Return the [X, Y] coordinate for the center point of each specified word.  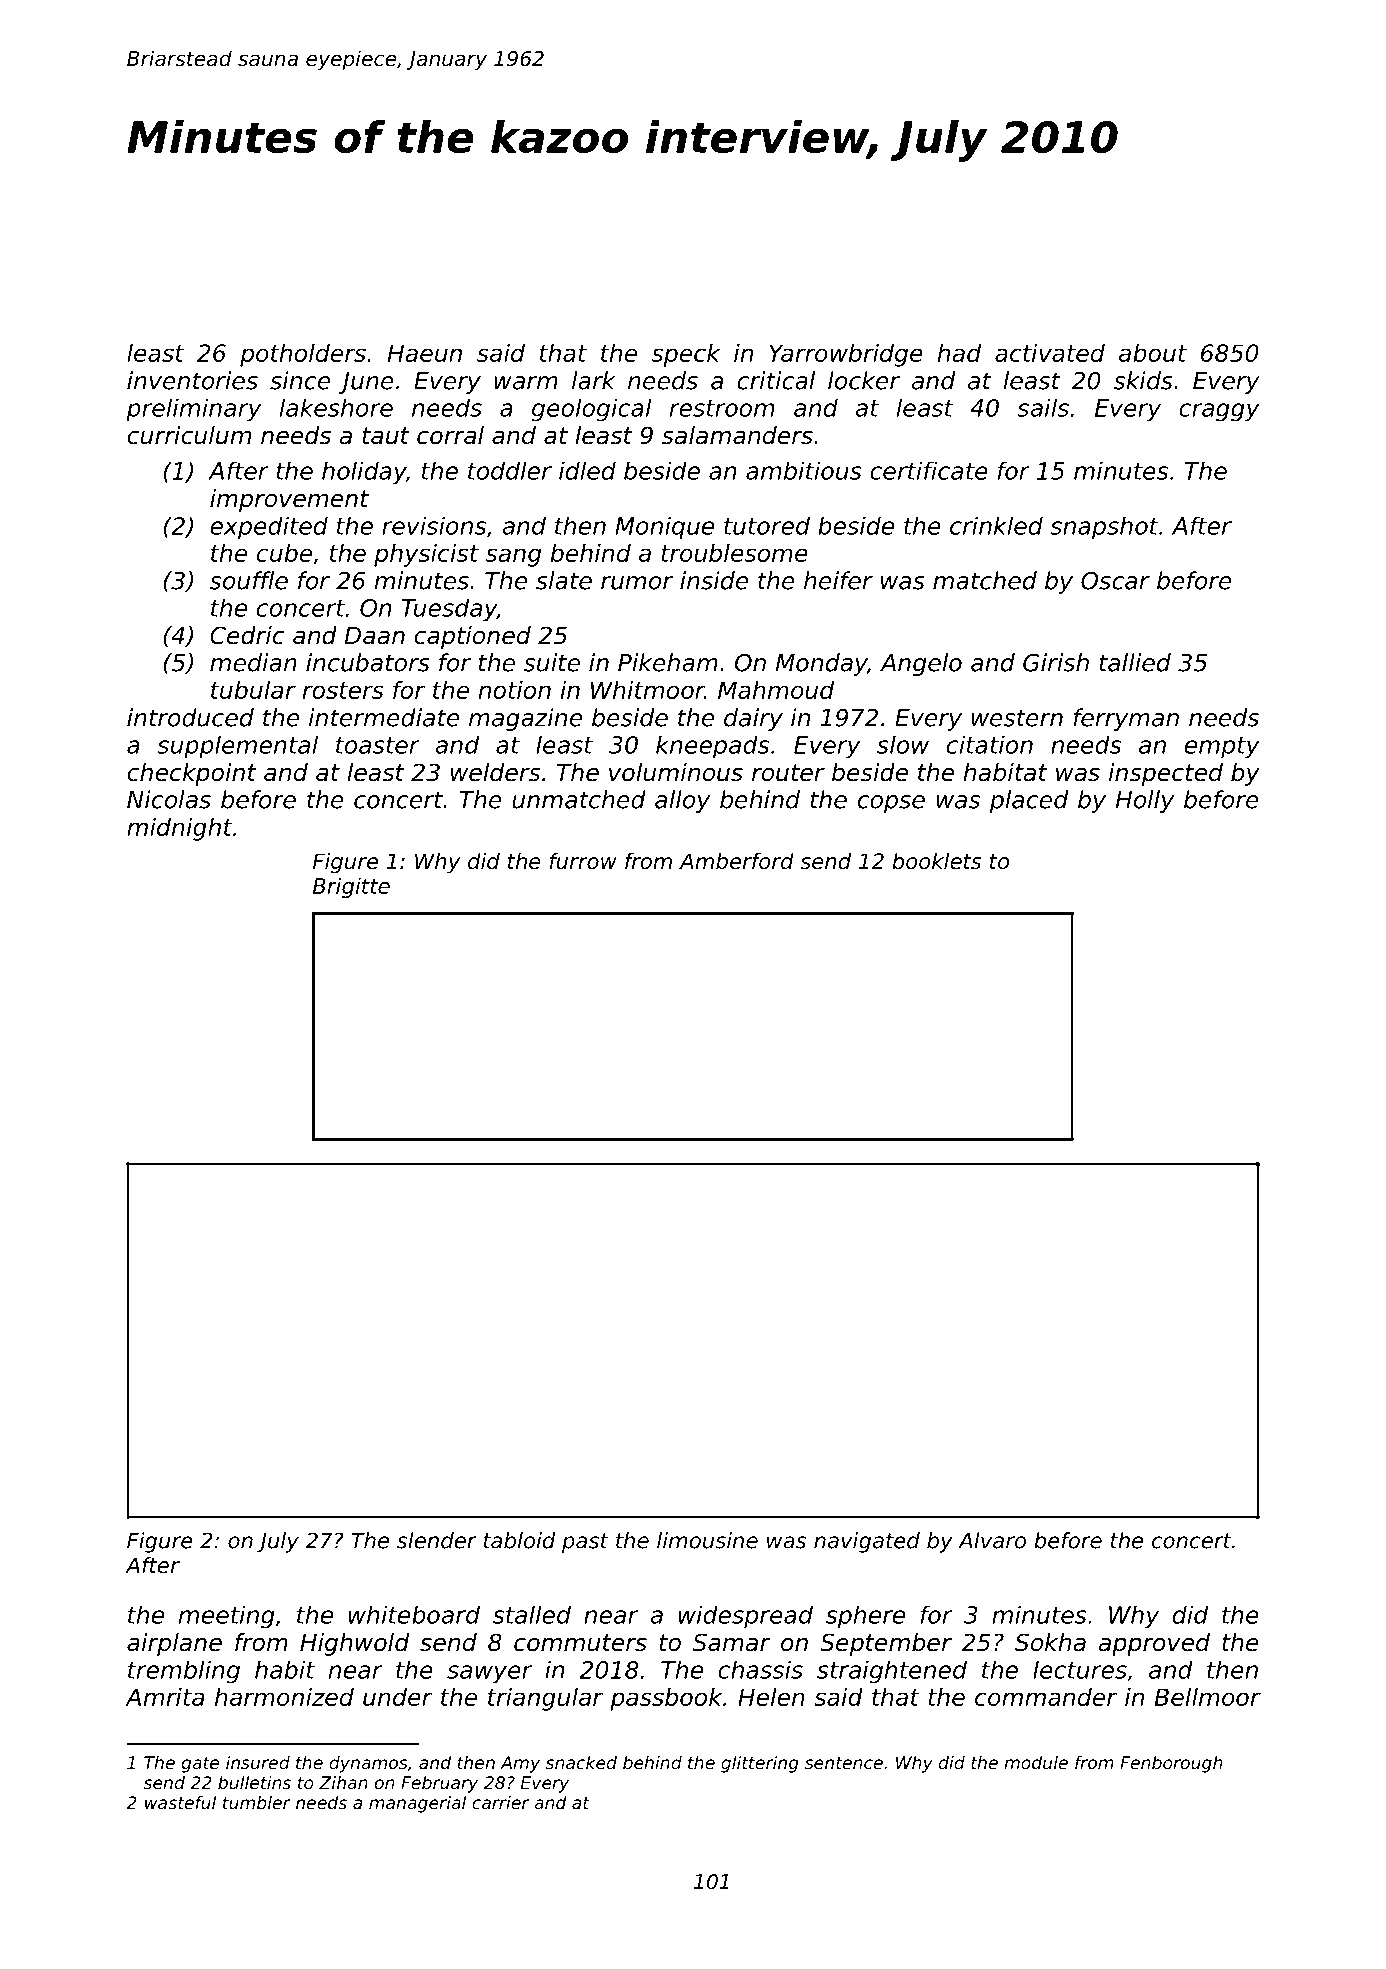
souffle [249, 580]
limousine [707, 1540]
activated [1050, 353]
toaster [378, 745]
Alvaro [992, 1540]
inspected [1166, 774]
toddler [510, 471]
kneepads [712, 747]
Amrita [164, 1697]
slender [437, 1540]
